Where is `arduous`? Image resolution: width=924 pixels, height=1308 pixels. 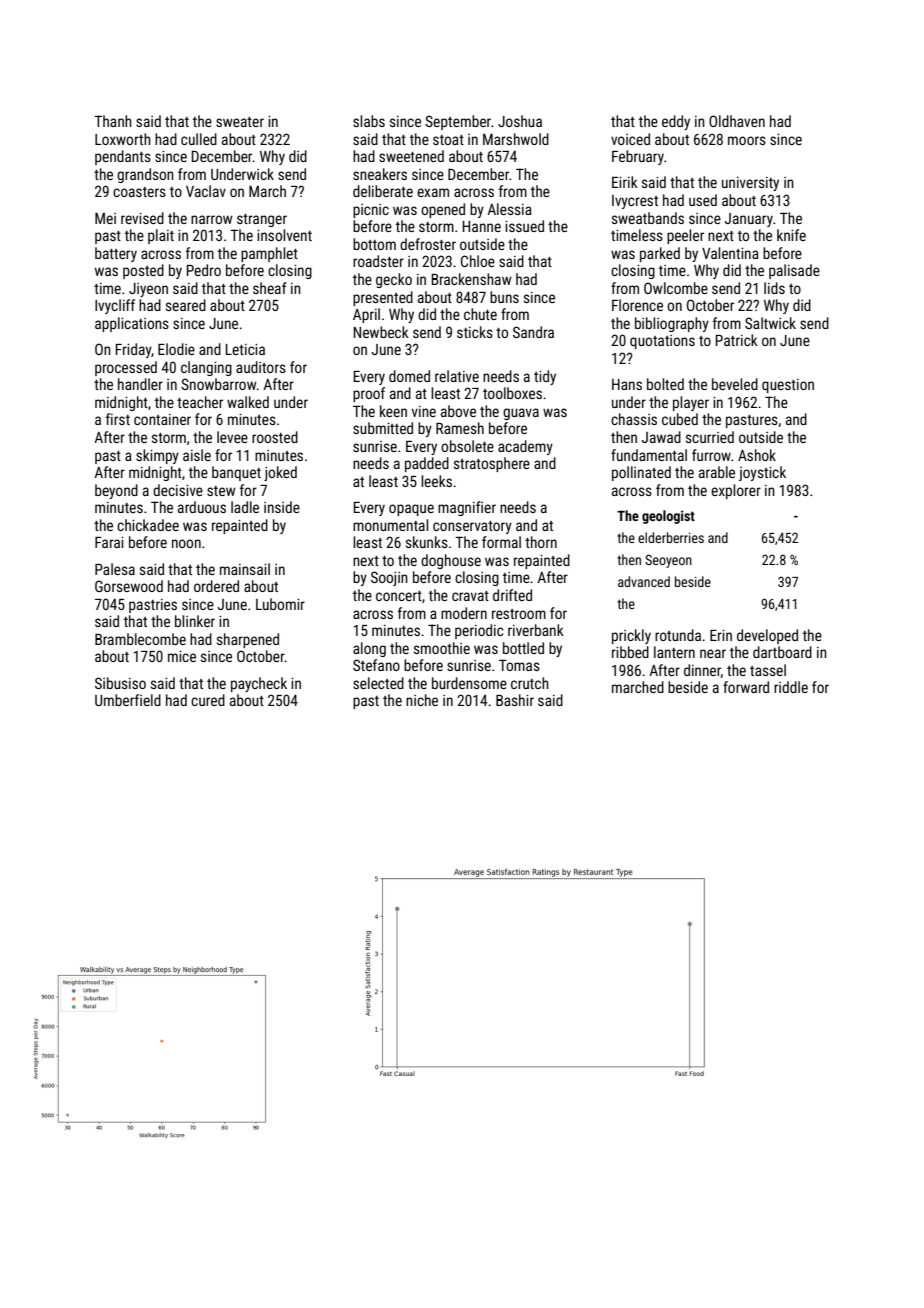
arduous is located at coordinates (202, 507).
